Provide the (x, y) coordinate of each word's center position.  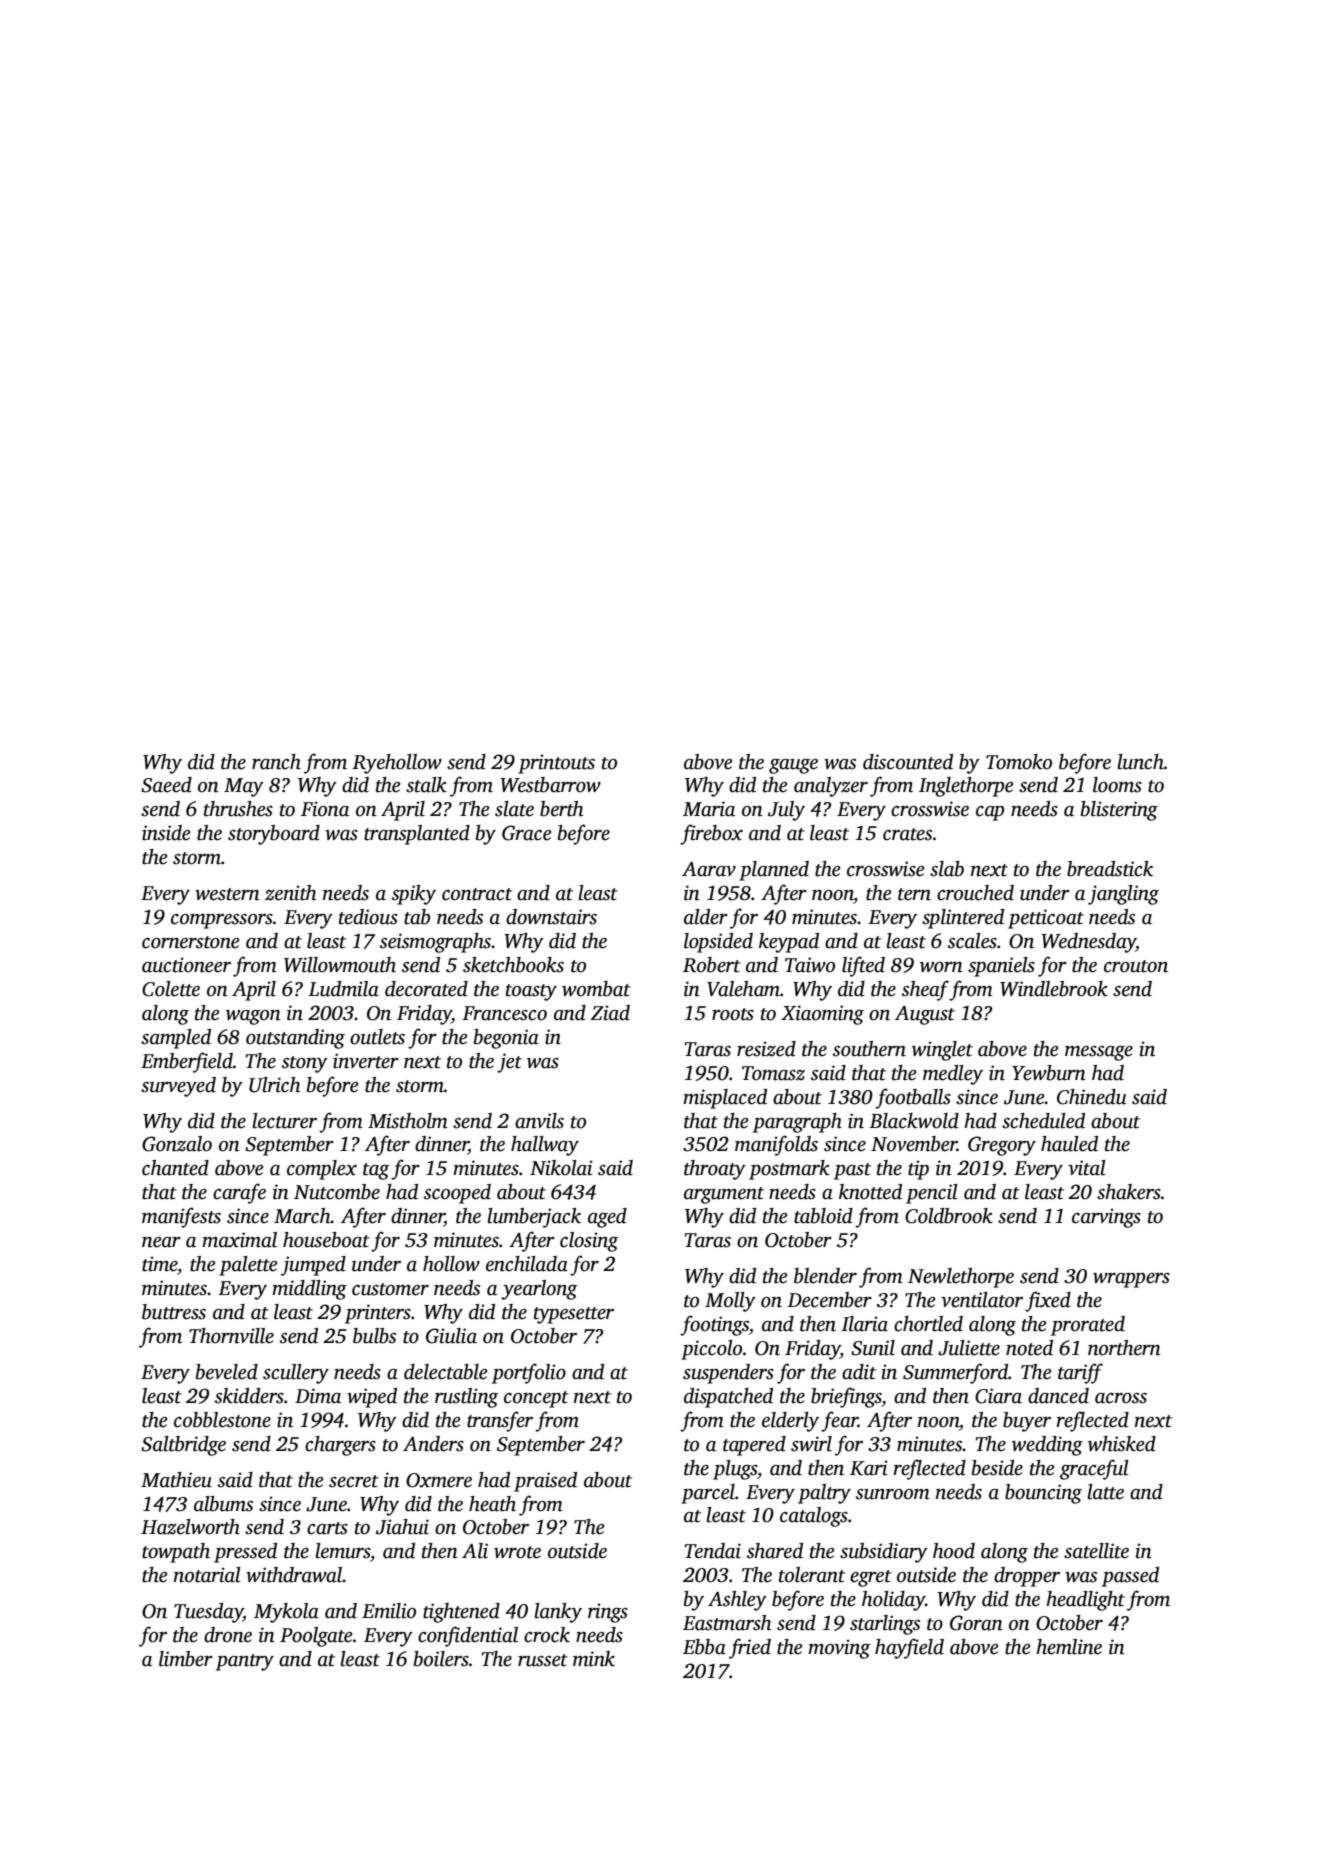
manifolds (776, 1145)
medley (953, 1075)
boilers (441, 1659)
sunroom (893, 1494)
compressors (222, 921)
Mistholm (408, 1121)
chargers (340, 1446)
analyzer (831, 787)
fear (839, 1421)
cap (990, 813)
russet (543, 1660)
